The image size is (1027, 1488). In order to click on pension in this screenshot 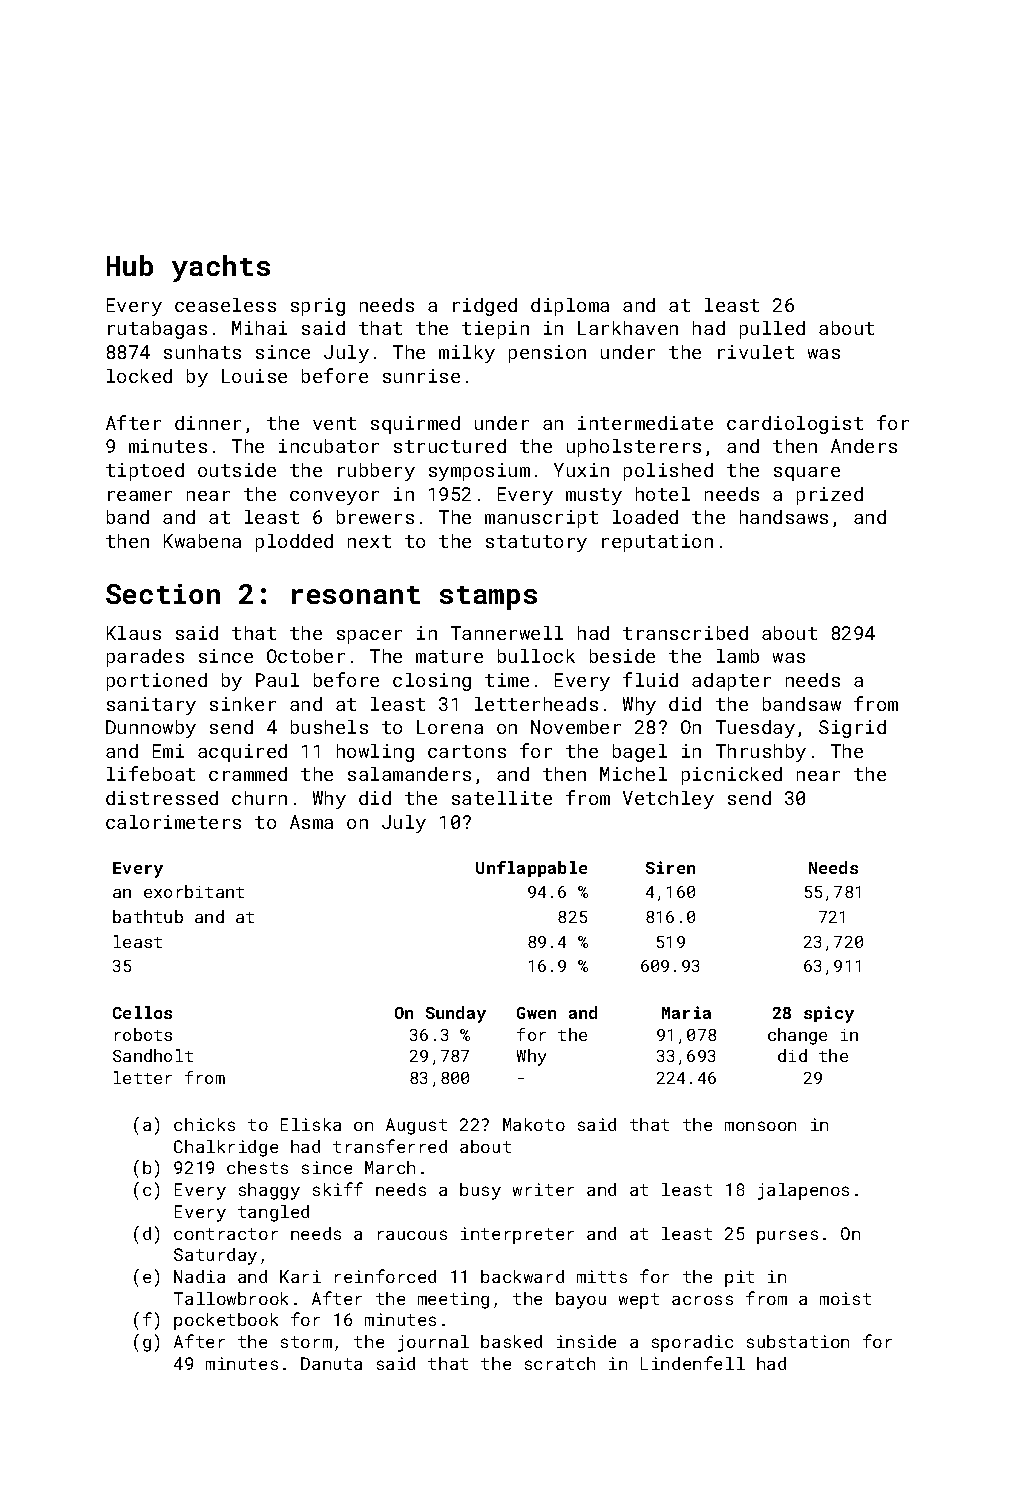, I will do `click(547, 354)`.
